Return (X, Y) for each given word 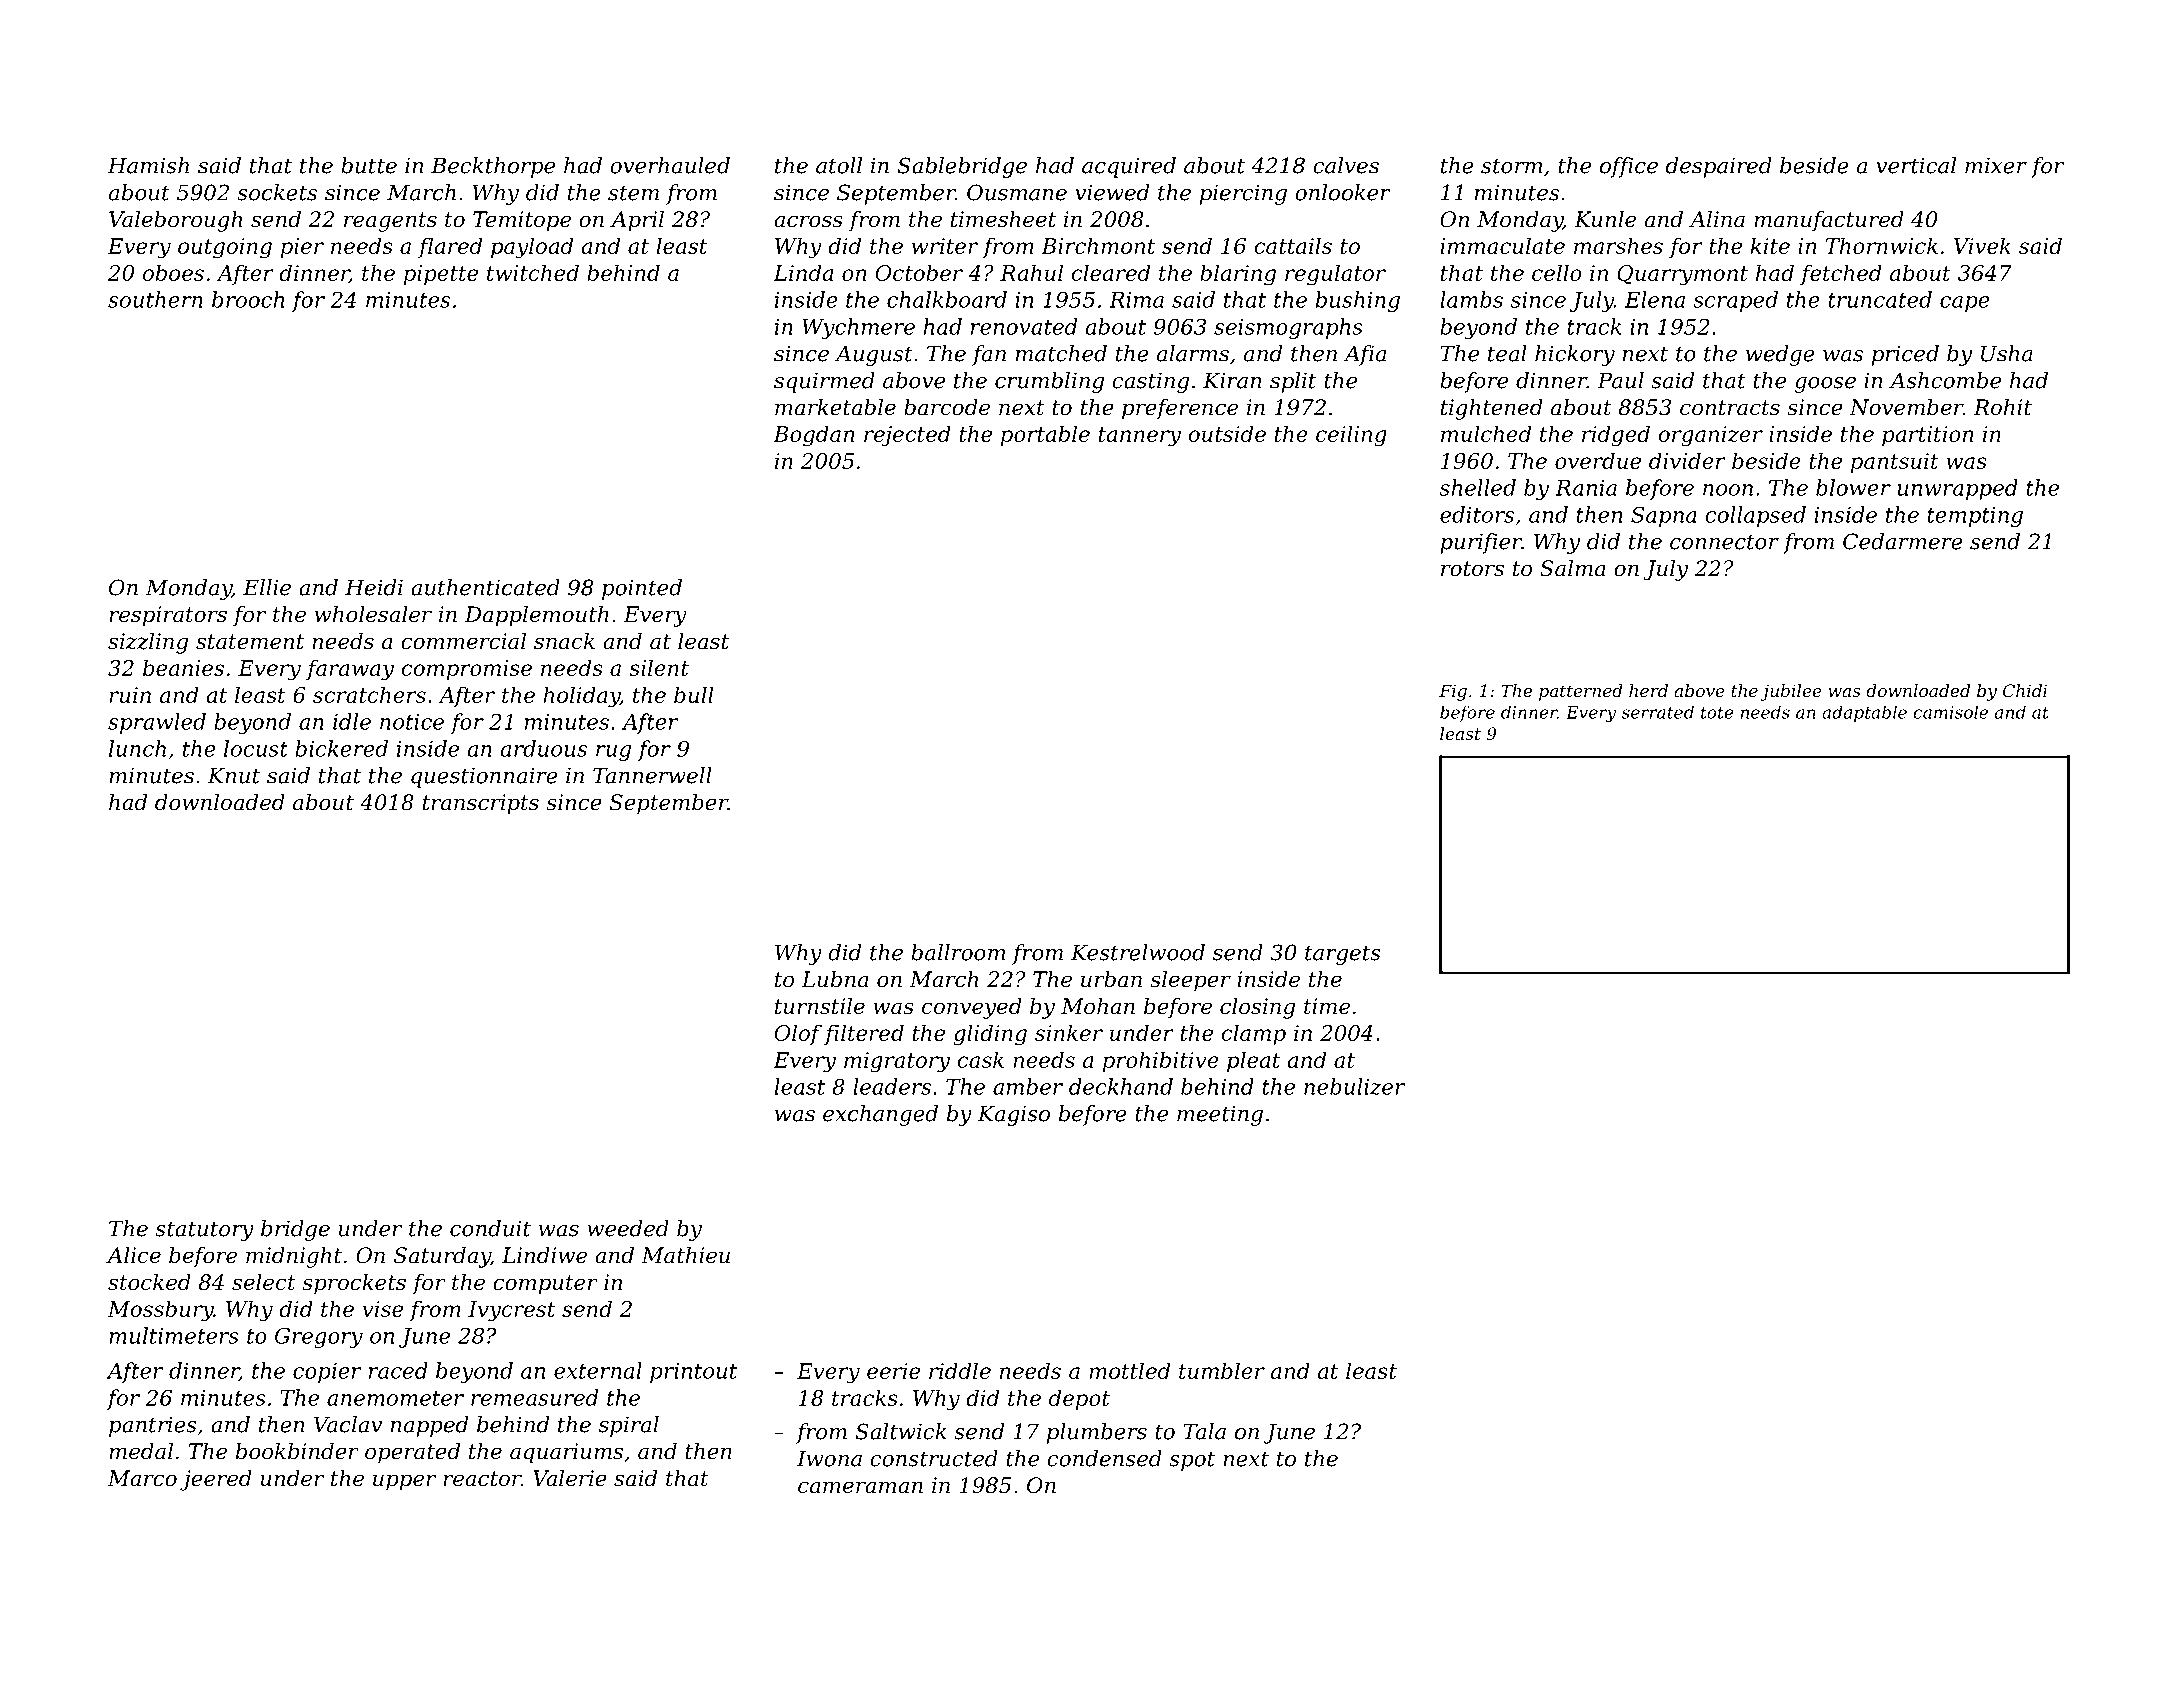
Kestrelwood (1138, 952)
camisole (1951, 712)
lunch (137, 748)
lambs (1471, 299)
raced (398, 1370)
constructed (934, 1458)
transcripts (481, 804)
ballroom (958, 952)
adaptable (1864, 714)
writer (945, 246)
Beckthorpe (493, 167)
